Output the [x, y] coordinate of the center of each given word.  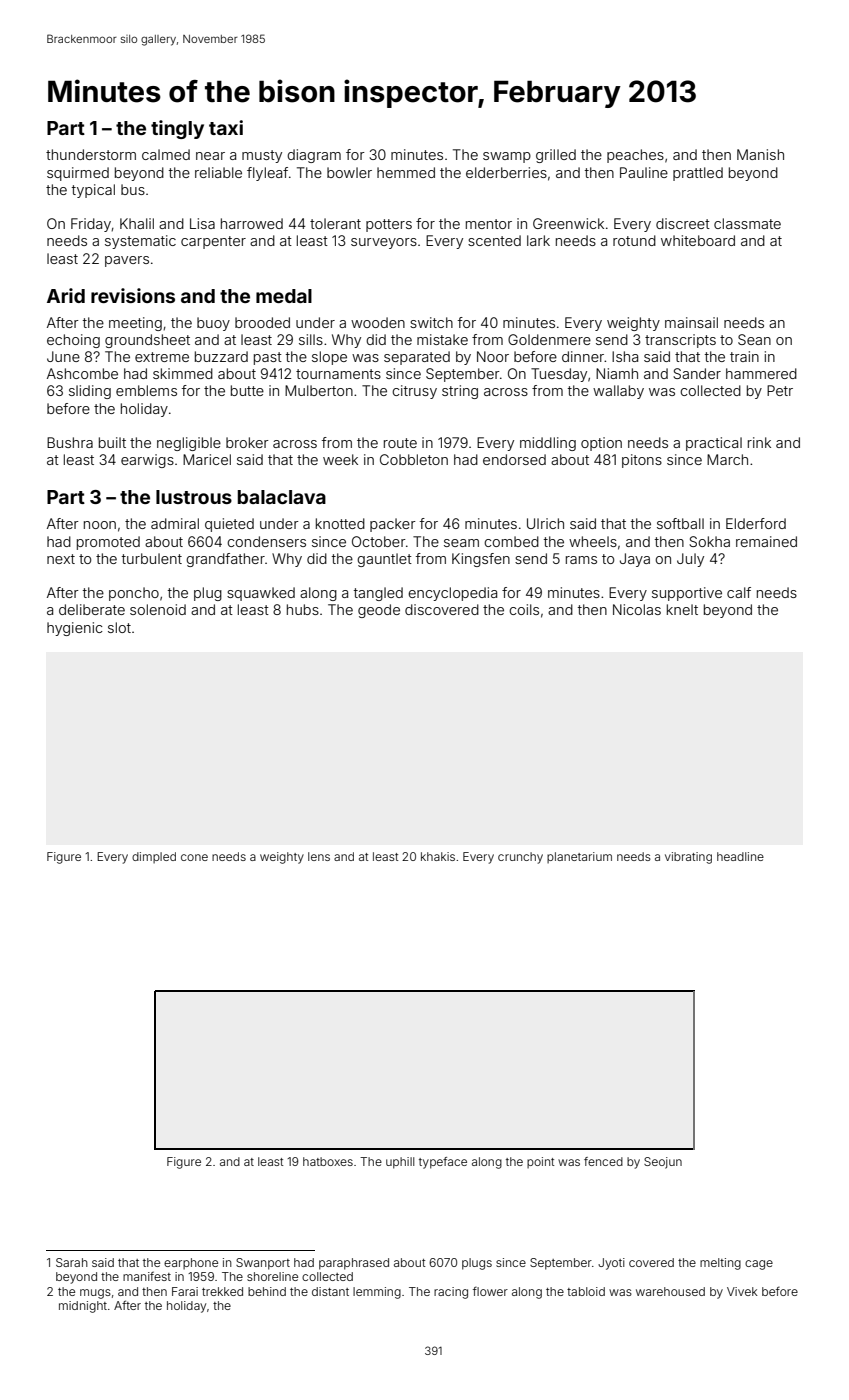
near [210, 156]
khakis [438, 856]
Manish [760, 154]
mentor [489, 224]
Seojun [663, 1163]
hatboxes [328, 1161]
